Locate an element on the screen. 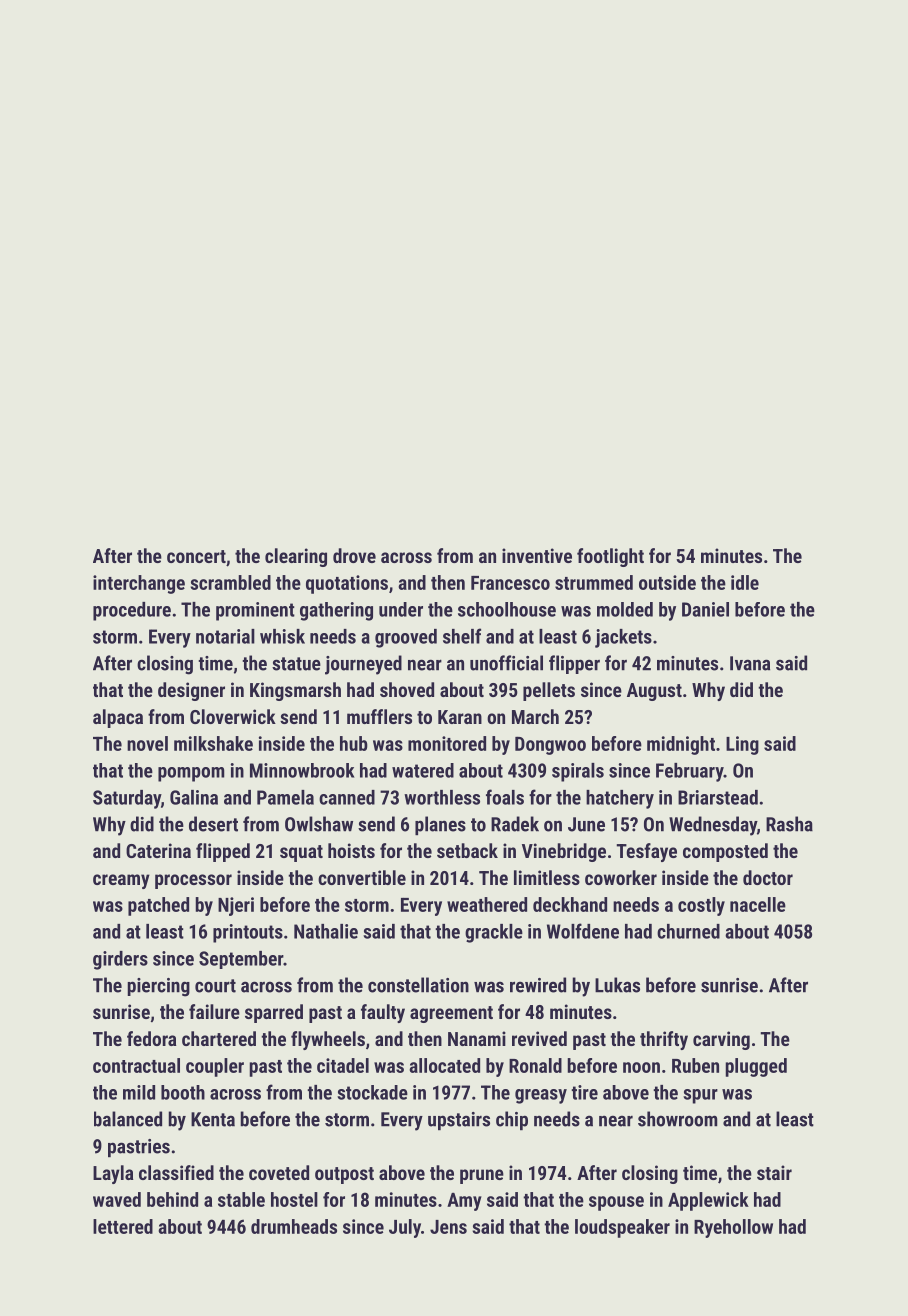  monitored is located at coordinates (447, 743).
